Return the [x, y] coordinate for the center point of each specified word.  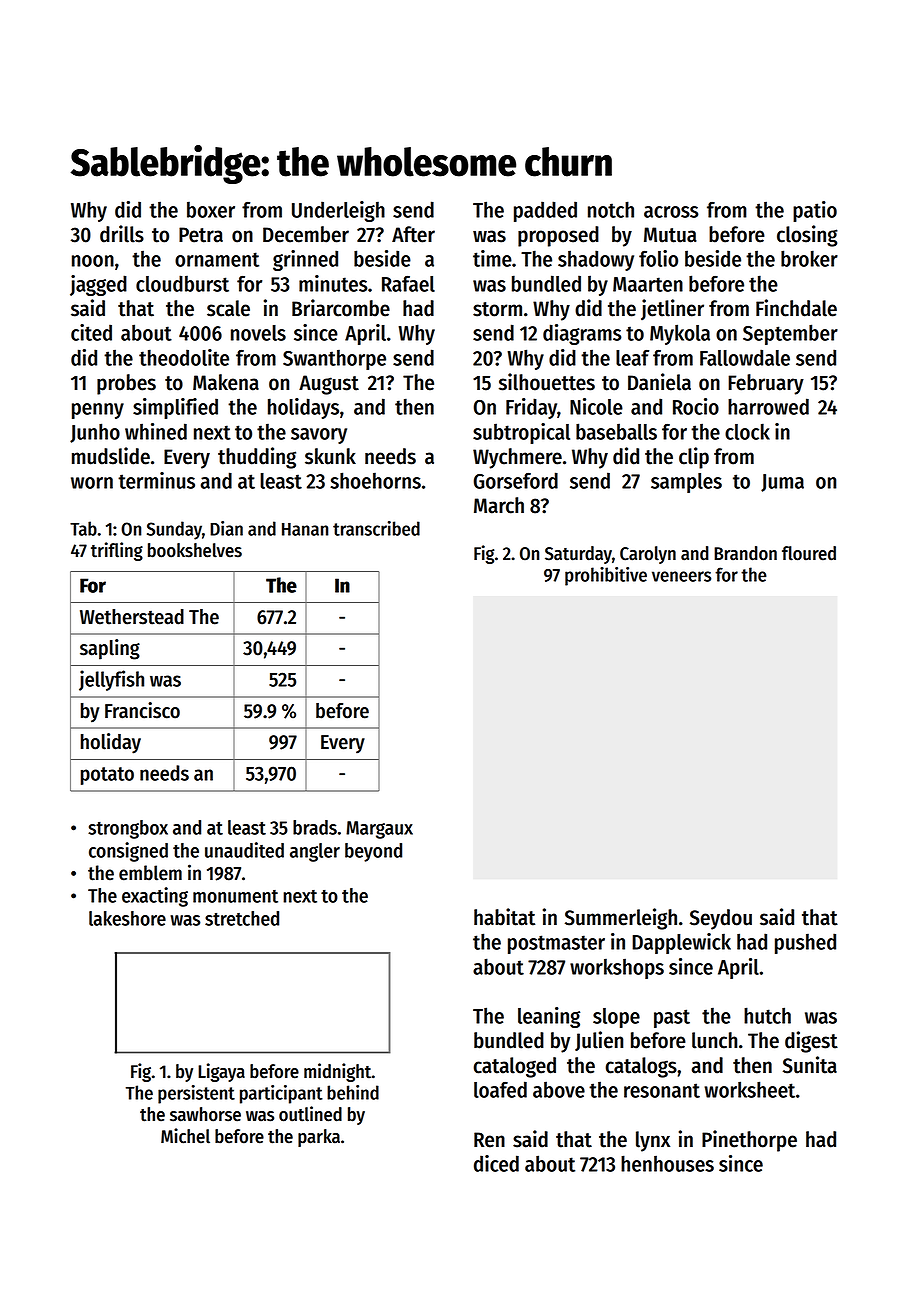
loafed [500, 1089]
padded [545, 211]
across [671, 212]
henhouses [667, 1163]
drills [122, 234]
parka [319, 1138]
